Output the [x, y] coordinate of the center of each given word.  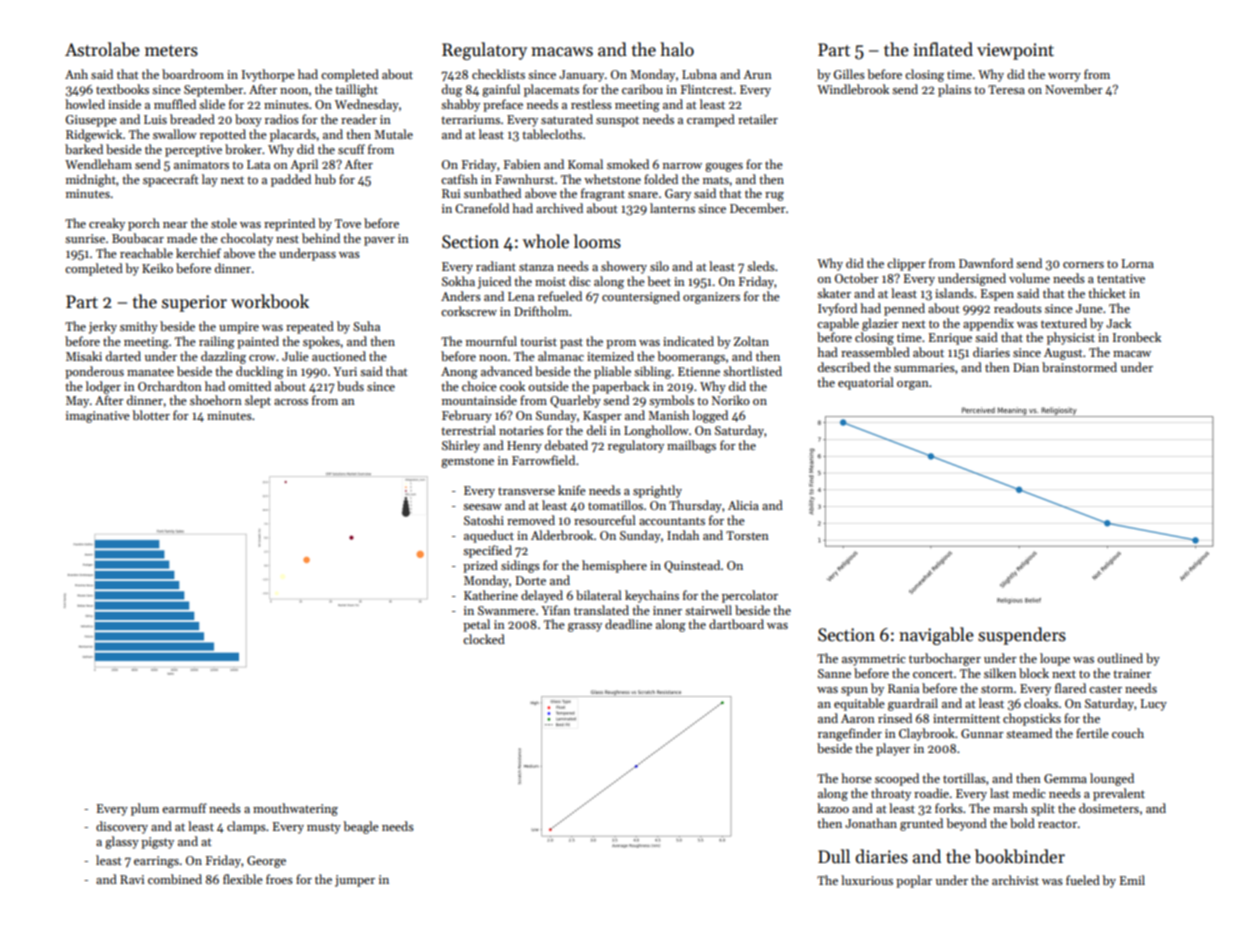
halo [677, 49]
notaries [521, 430]
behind [321, 238]
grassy [585, 627]
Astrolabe [102, 49]
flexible [243, 879]
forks [949, 808]
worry [1064, 77]
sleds [761, 266]
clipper [906, 264]
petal [476, 625]
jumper [355, 881]
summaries [924, 367]
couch [1128, 733]
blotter [151, 415]
